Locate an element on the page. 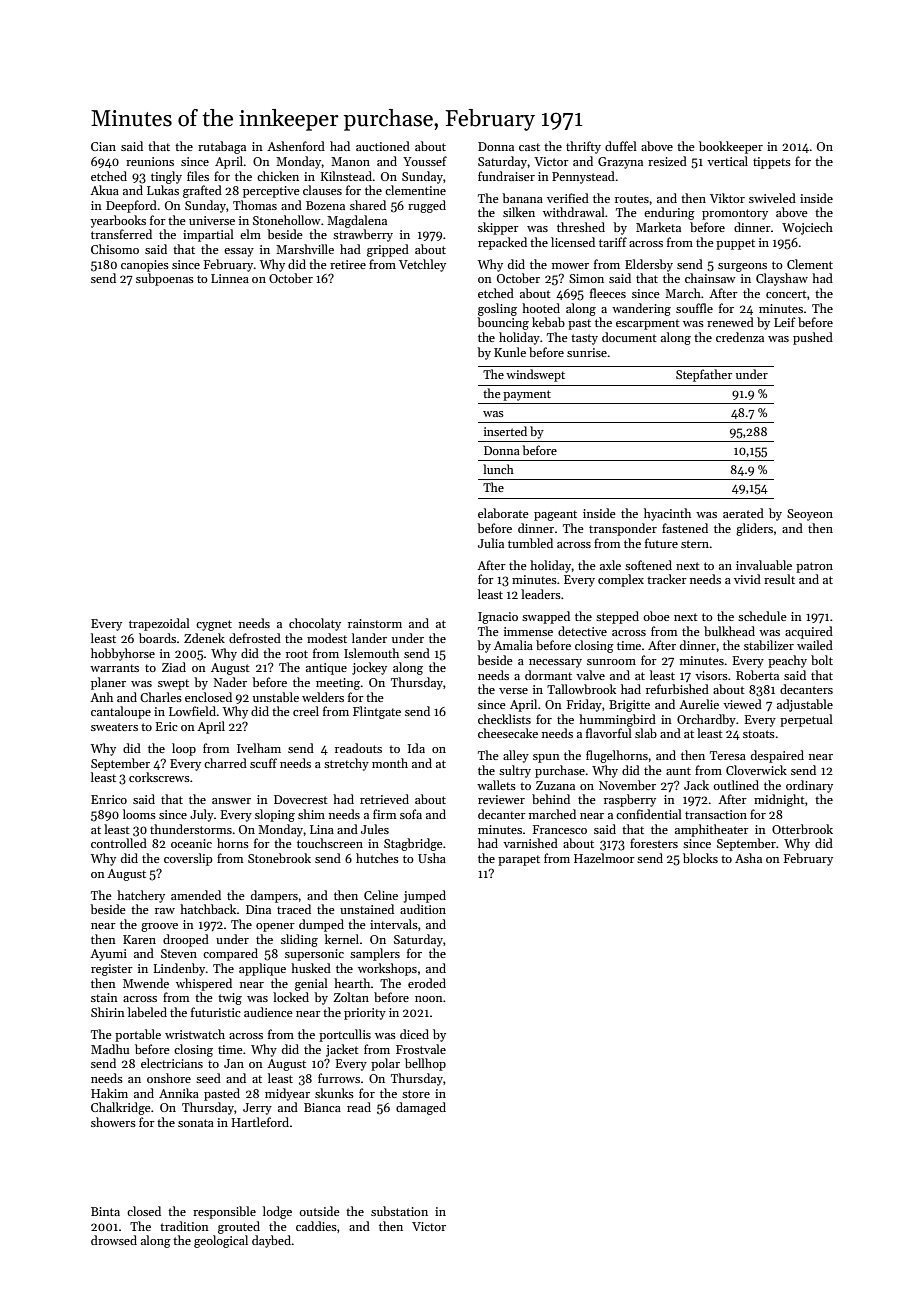 The image size is (924, 1308). Akua is located at coordinates (104, 190).
